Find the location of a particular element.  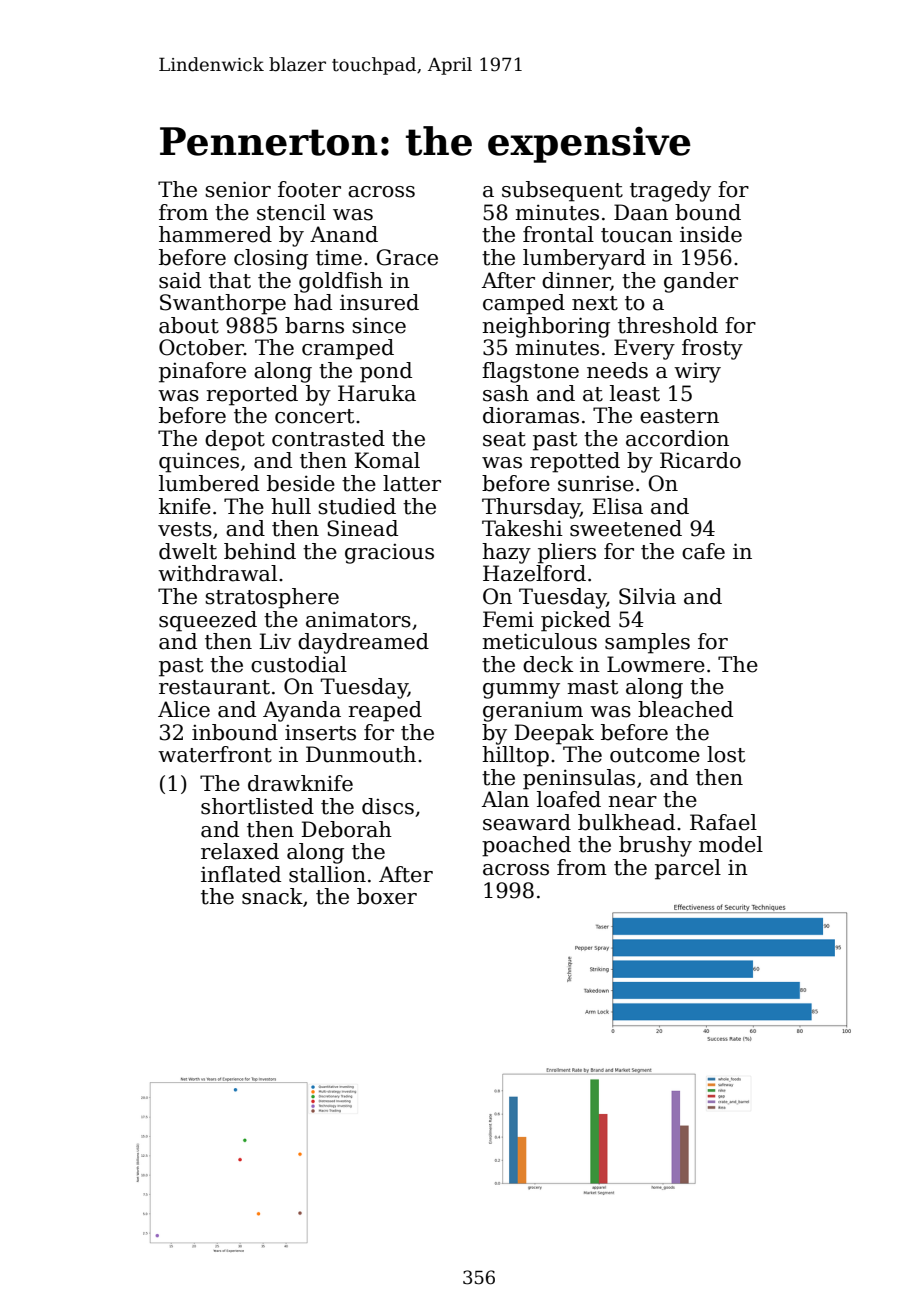

waterfront is located at coordinates (215, 754).
